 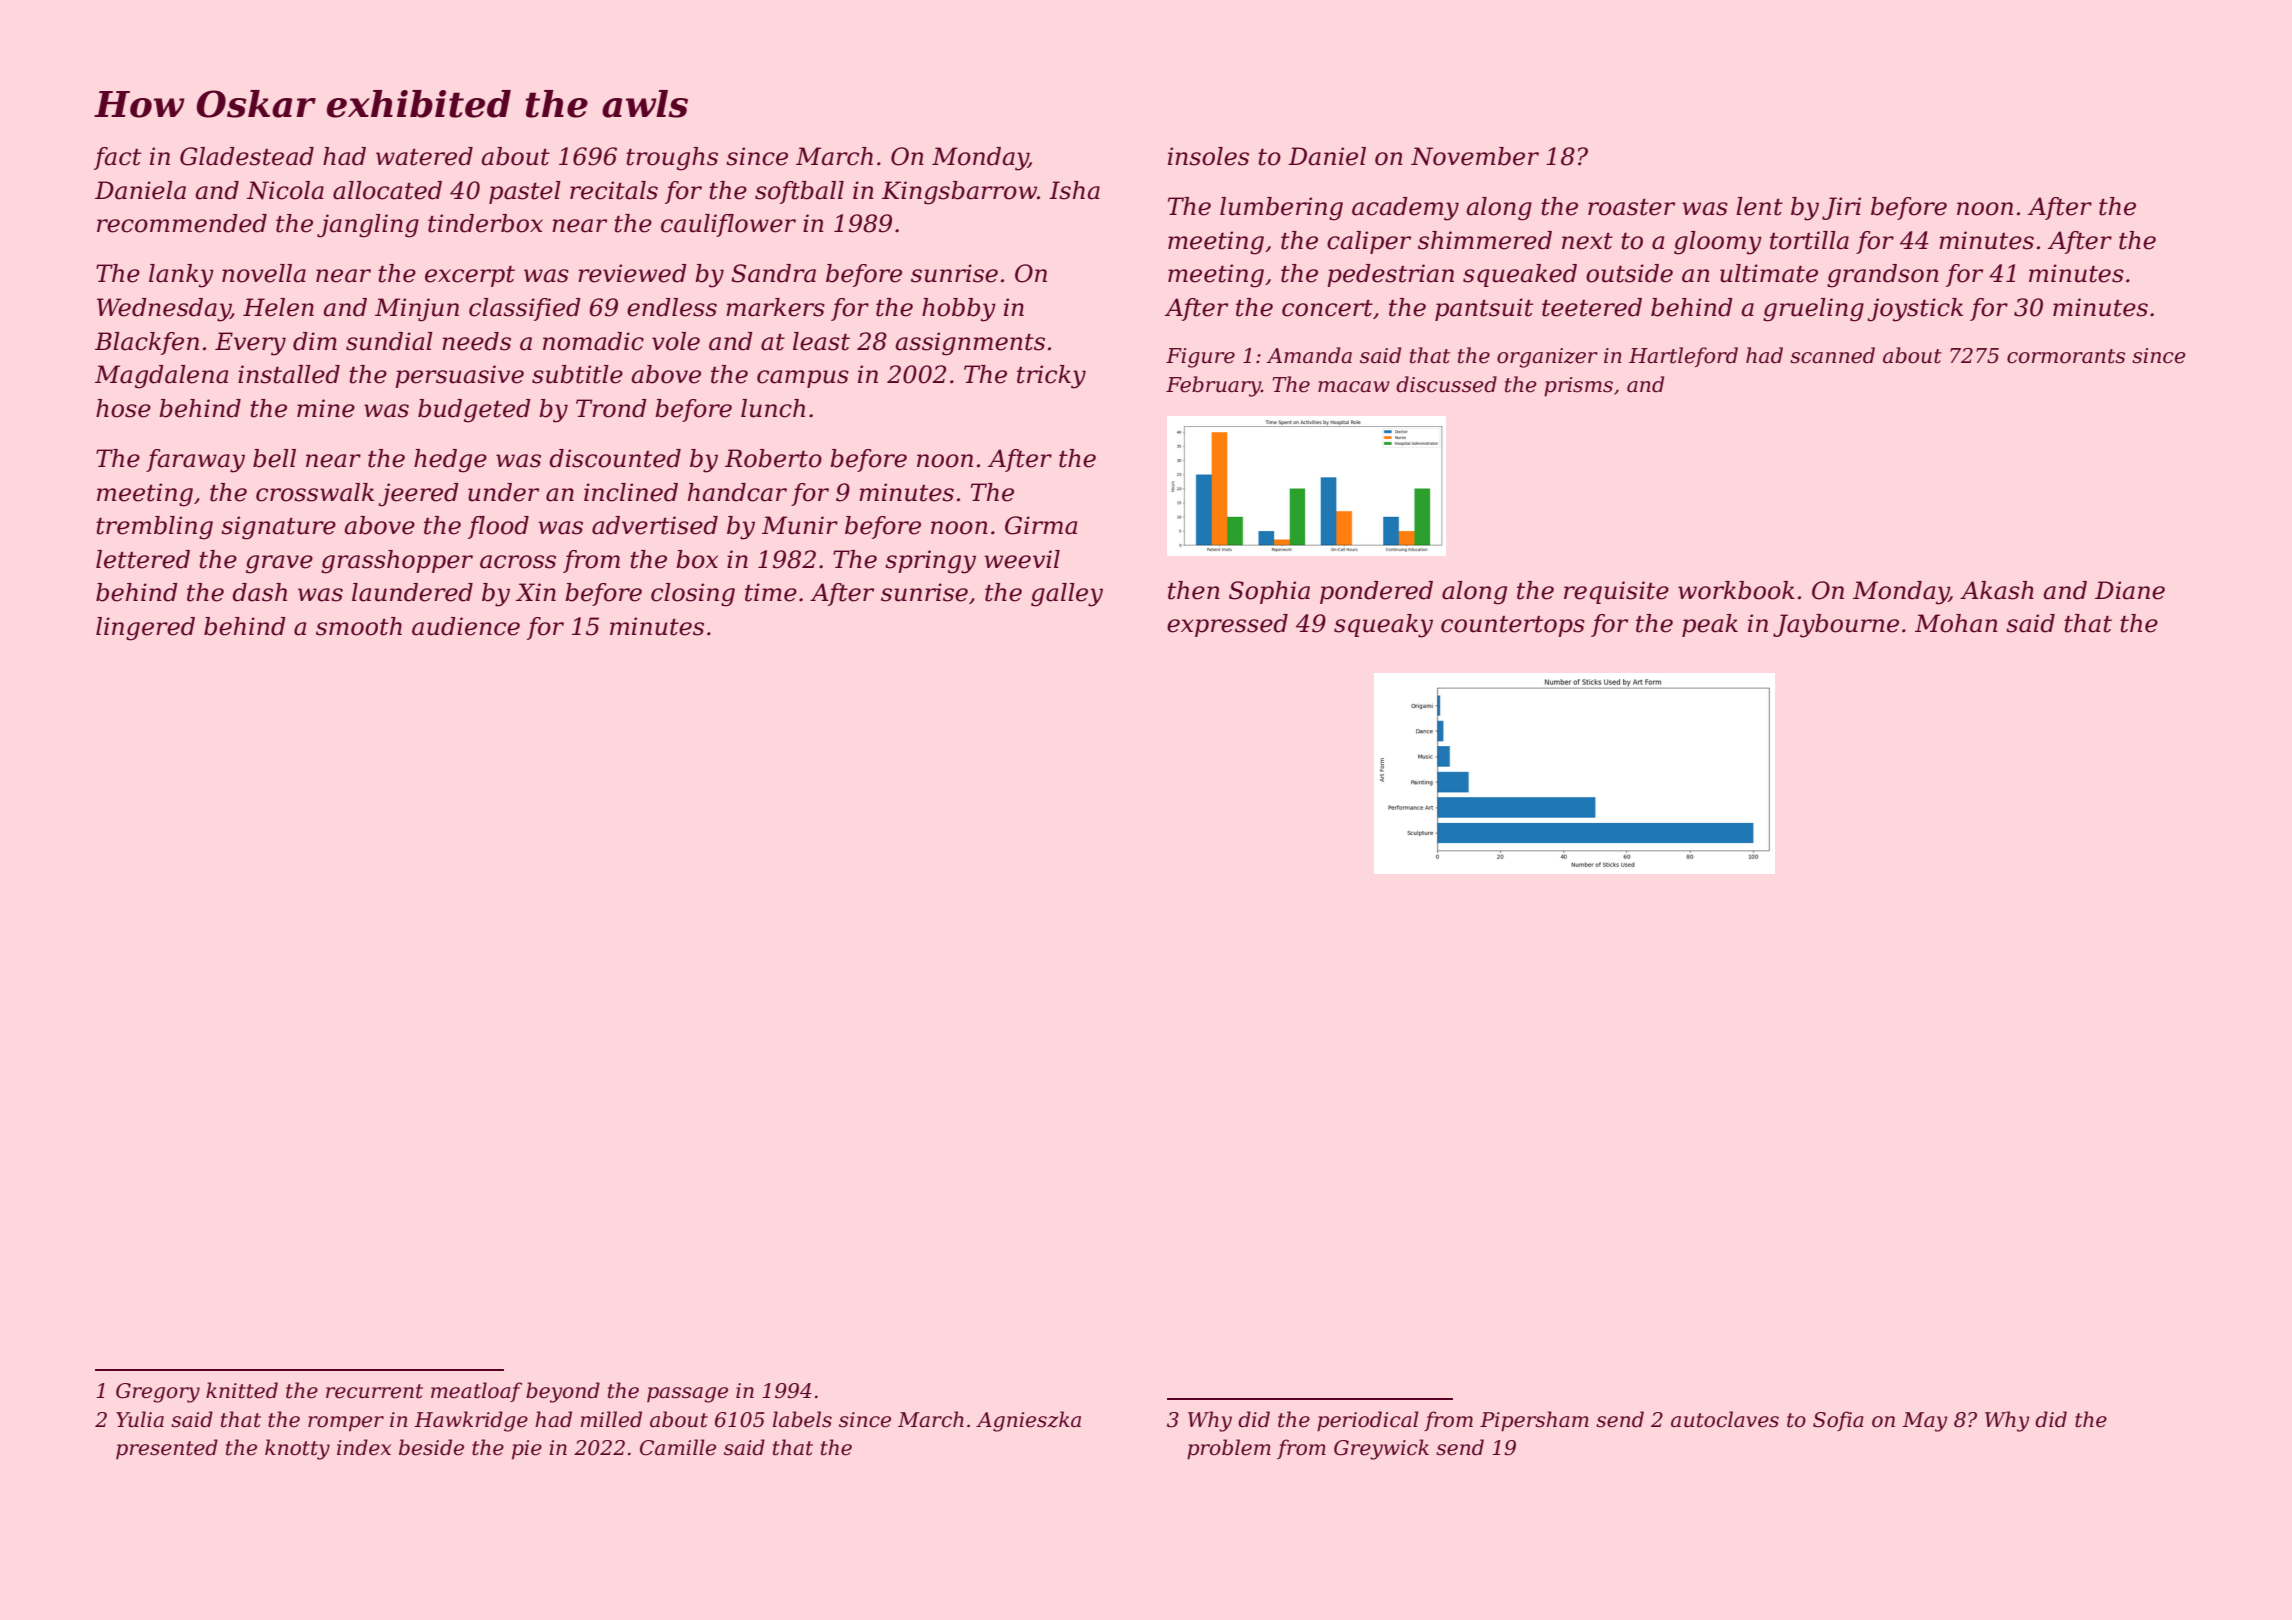 I want to click on knitted, so click(x=242, y=1390).
